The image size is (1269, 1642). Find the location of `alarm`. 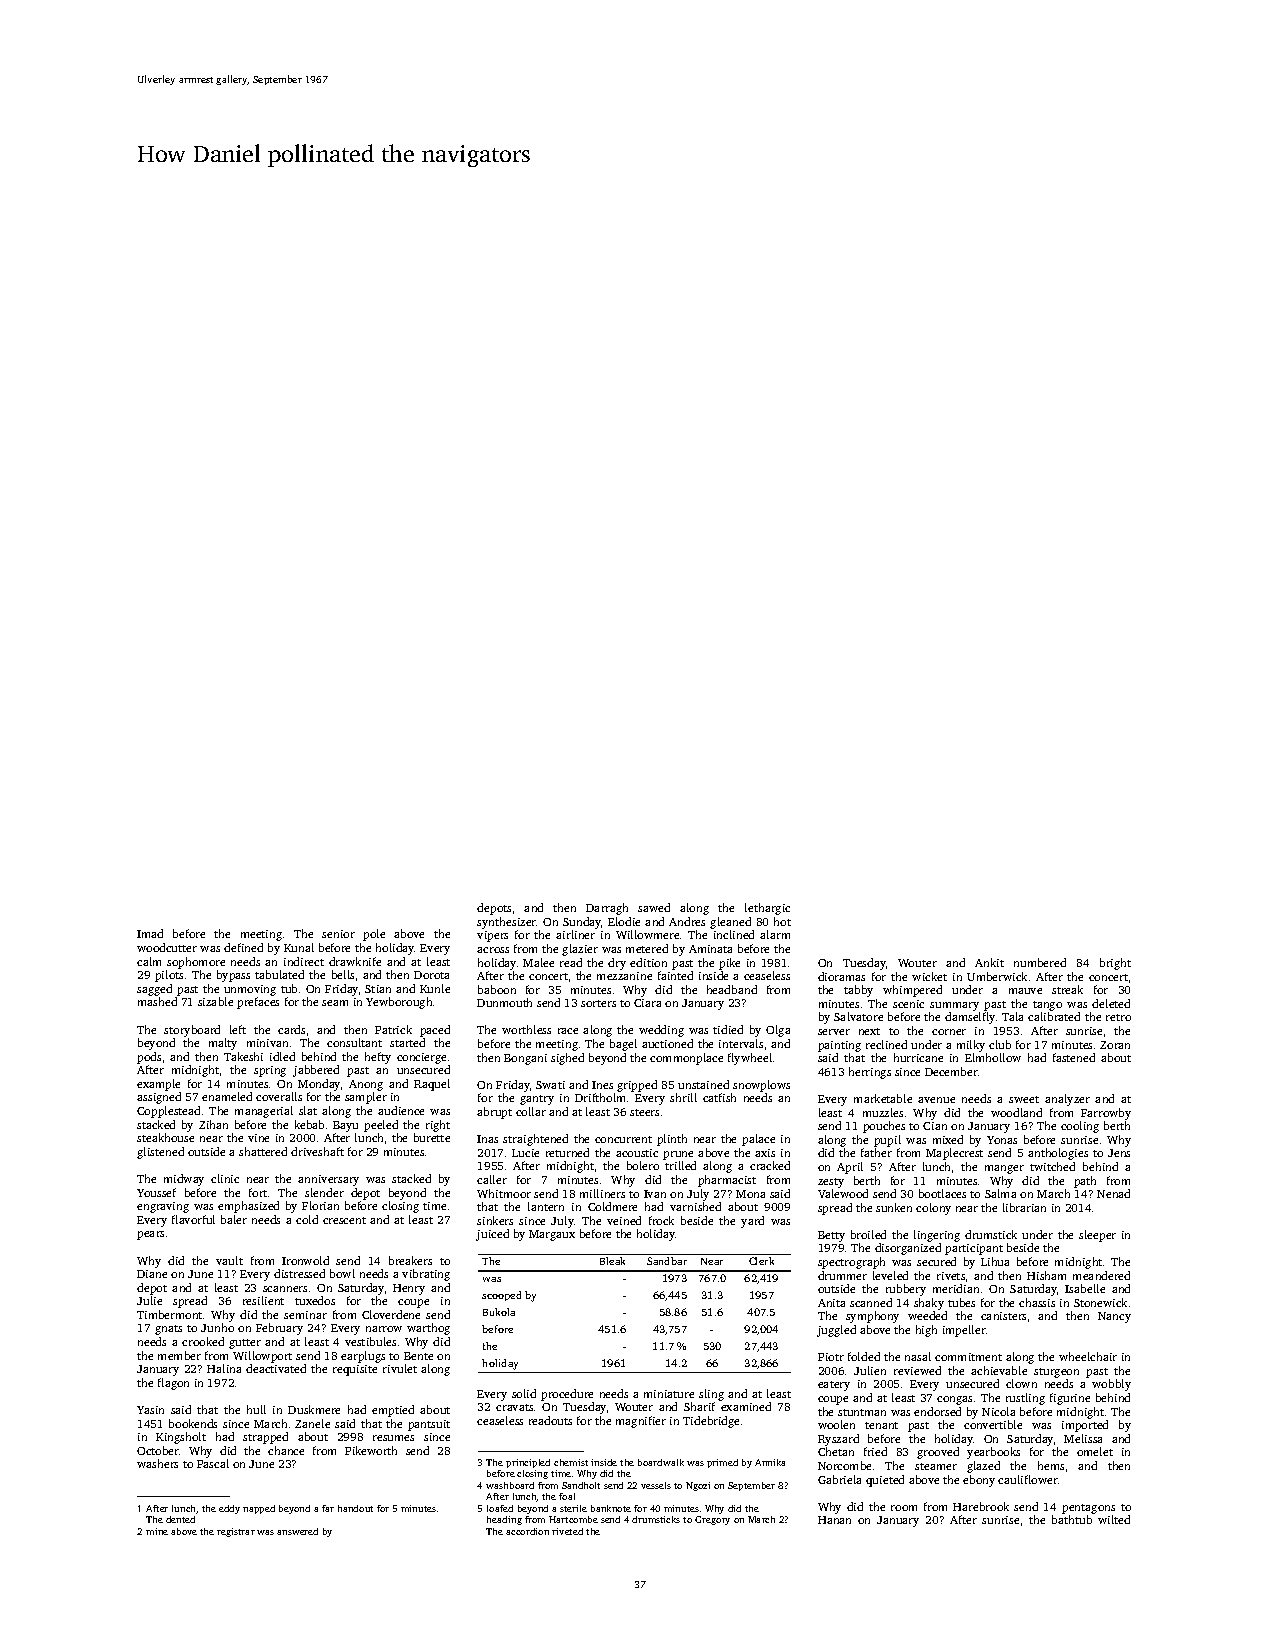

alarm is located at coordinates (775, 934).
